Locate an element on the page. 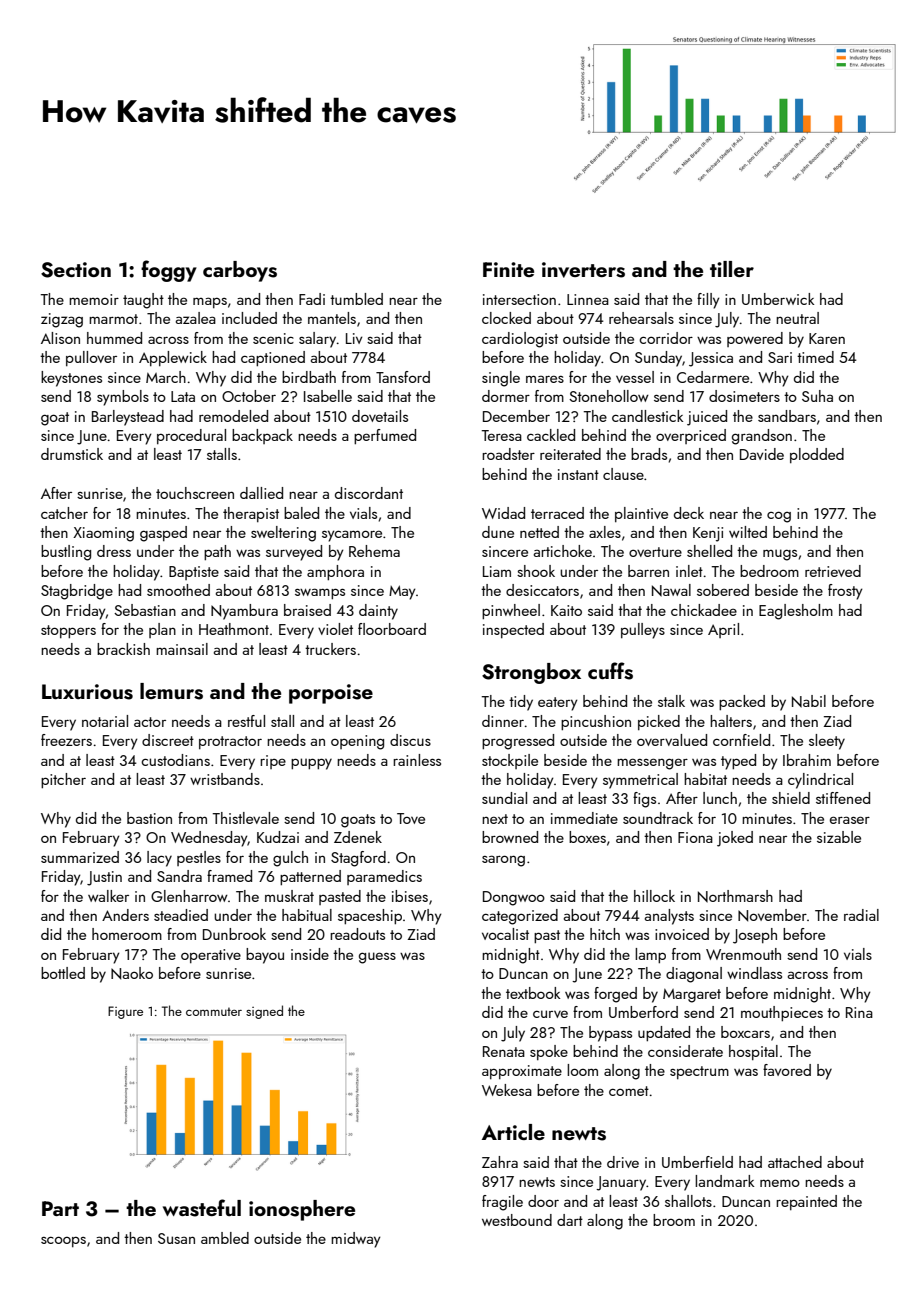  ibises is located at coordinates (410, 896).
